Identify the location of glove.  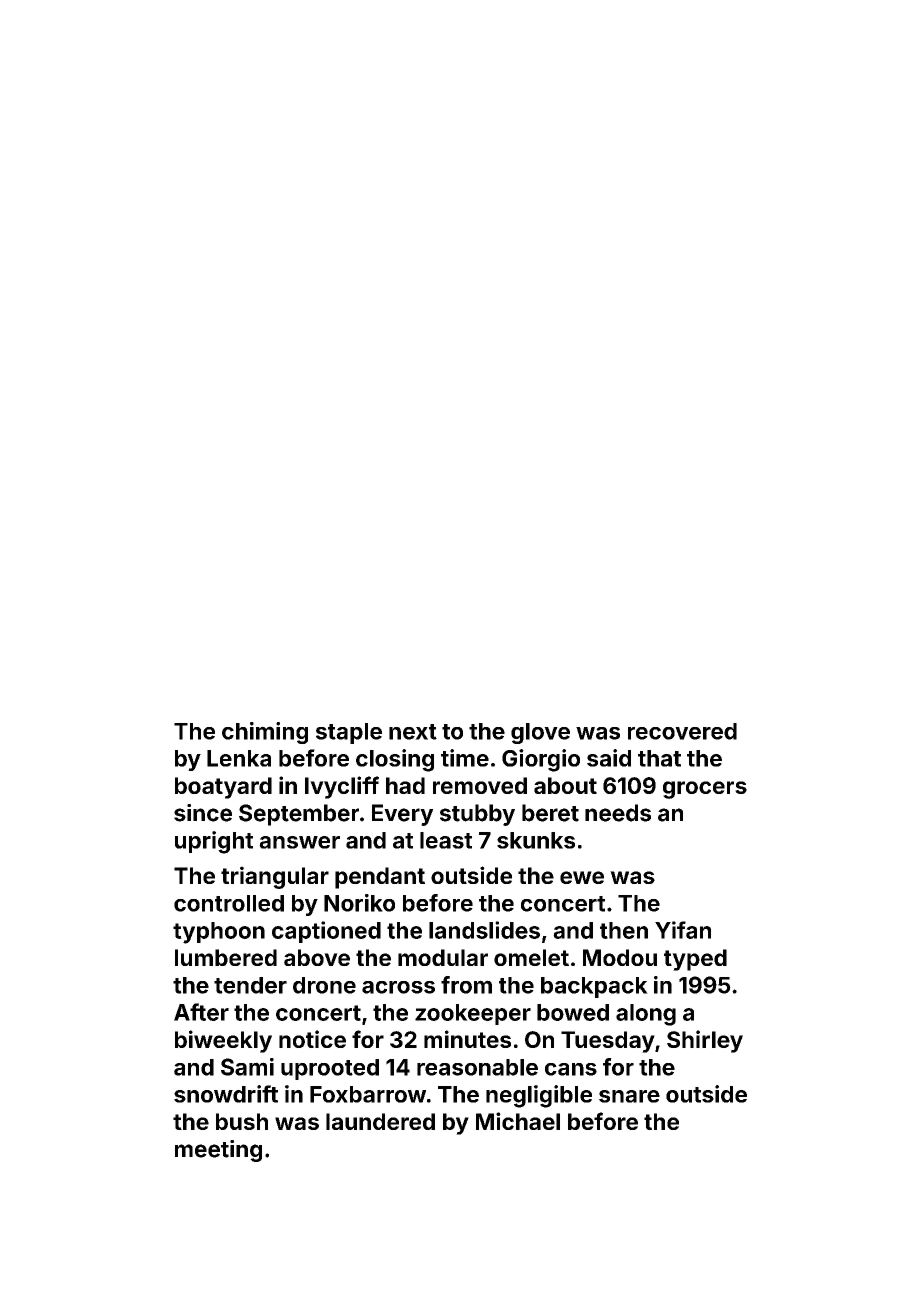
(540, 733).
